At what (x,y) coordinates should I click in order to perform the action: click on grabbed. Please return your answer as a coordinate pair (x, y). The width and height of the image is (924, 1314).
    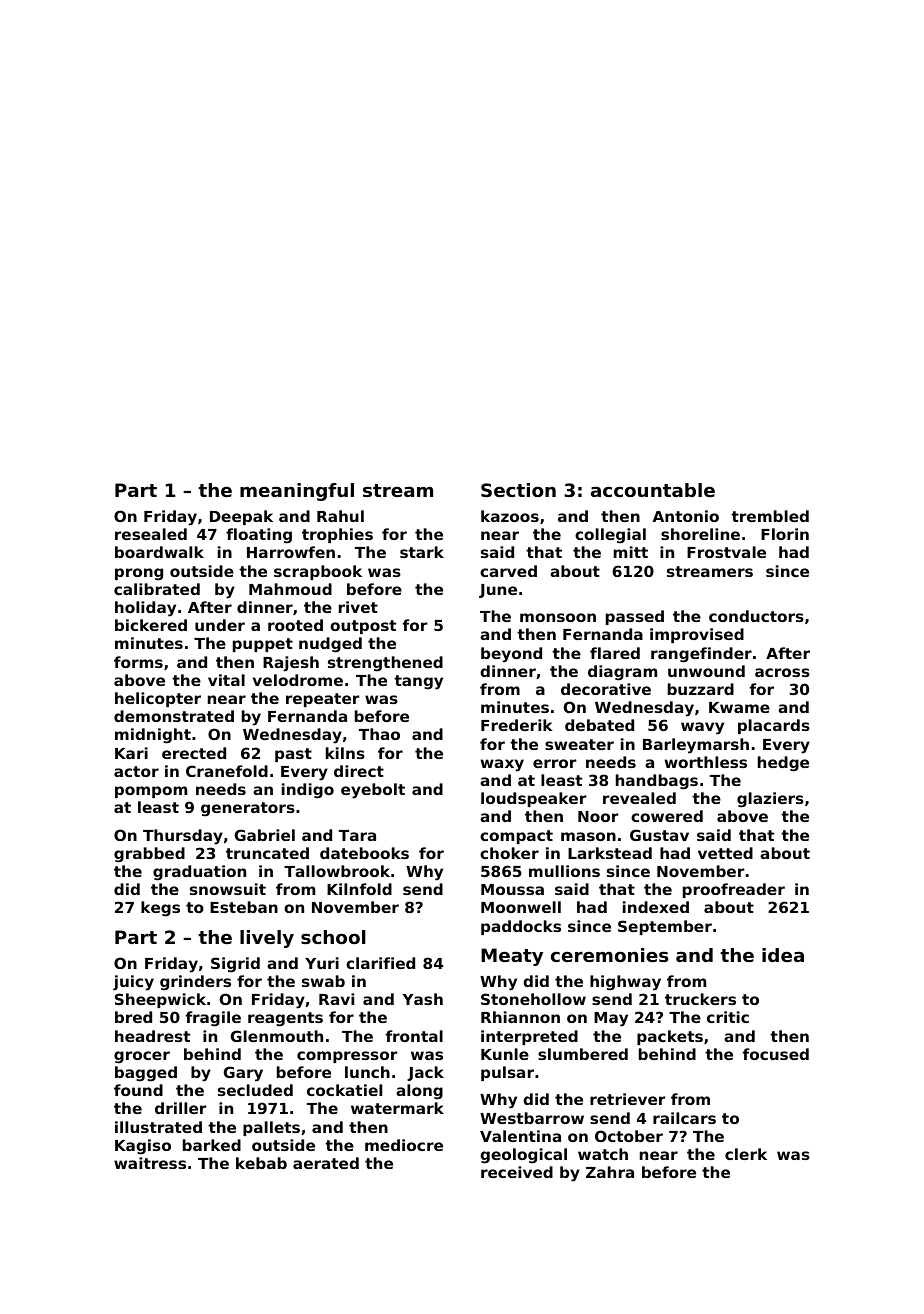
    Looking at the image, I should click on (149, 855).
